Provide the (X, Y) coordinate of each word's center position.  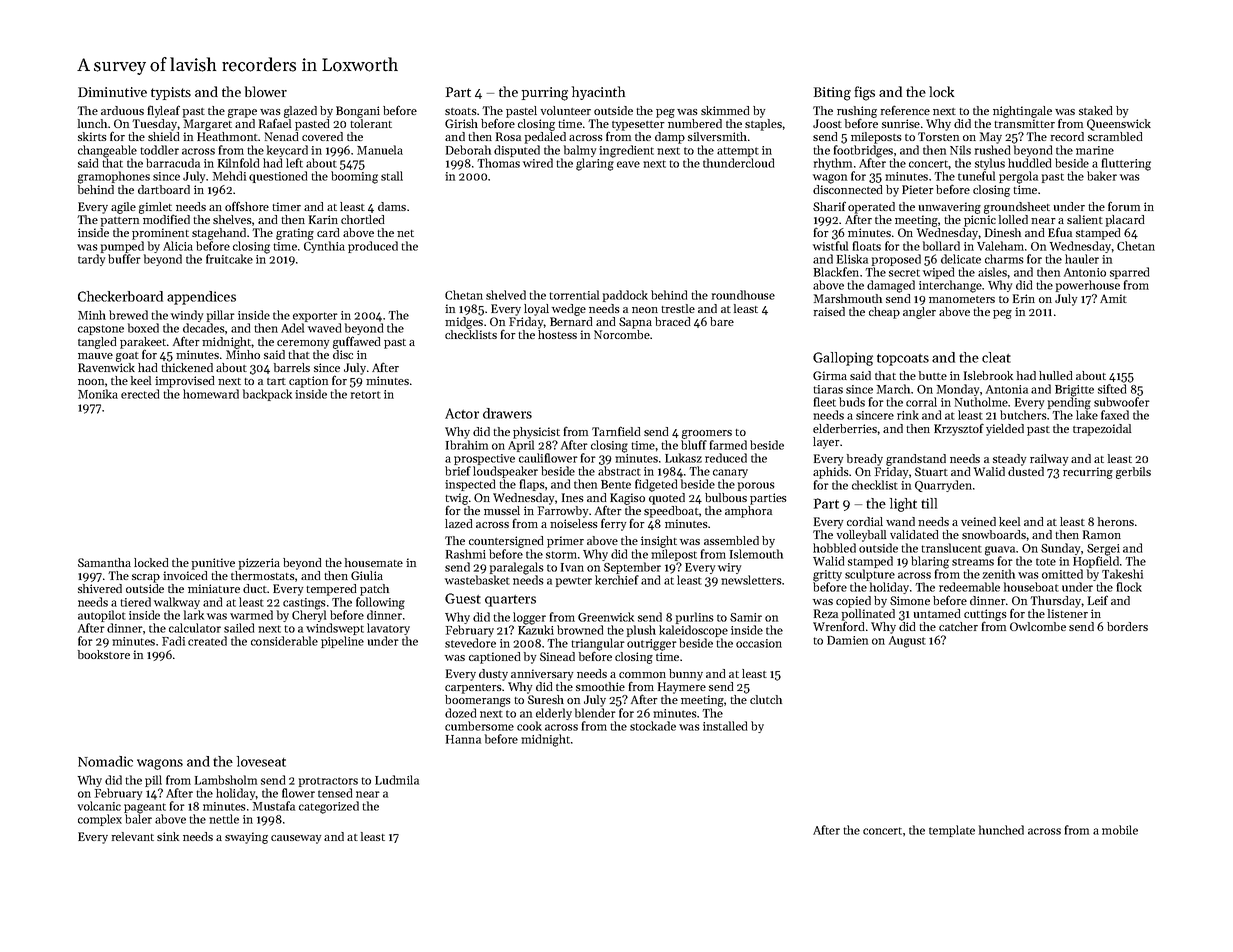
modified (166, 219)
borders (1127, 626)
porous (756, 486)
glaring (595, 164)
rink (908, 415)
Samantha (104, 562)
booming (354, 177)
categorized (329, 807)
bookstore (104, 654)
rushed (992, 150)
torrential (574, 295)
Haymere (682, 688)
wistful (830, 246)
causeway (296, 839)
